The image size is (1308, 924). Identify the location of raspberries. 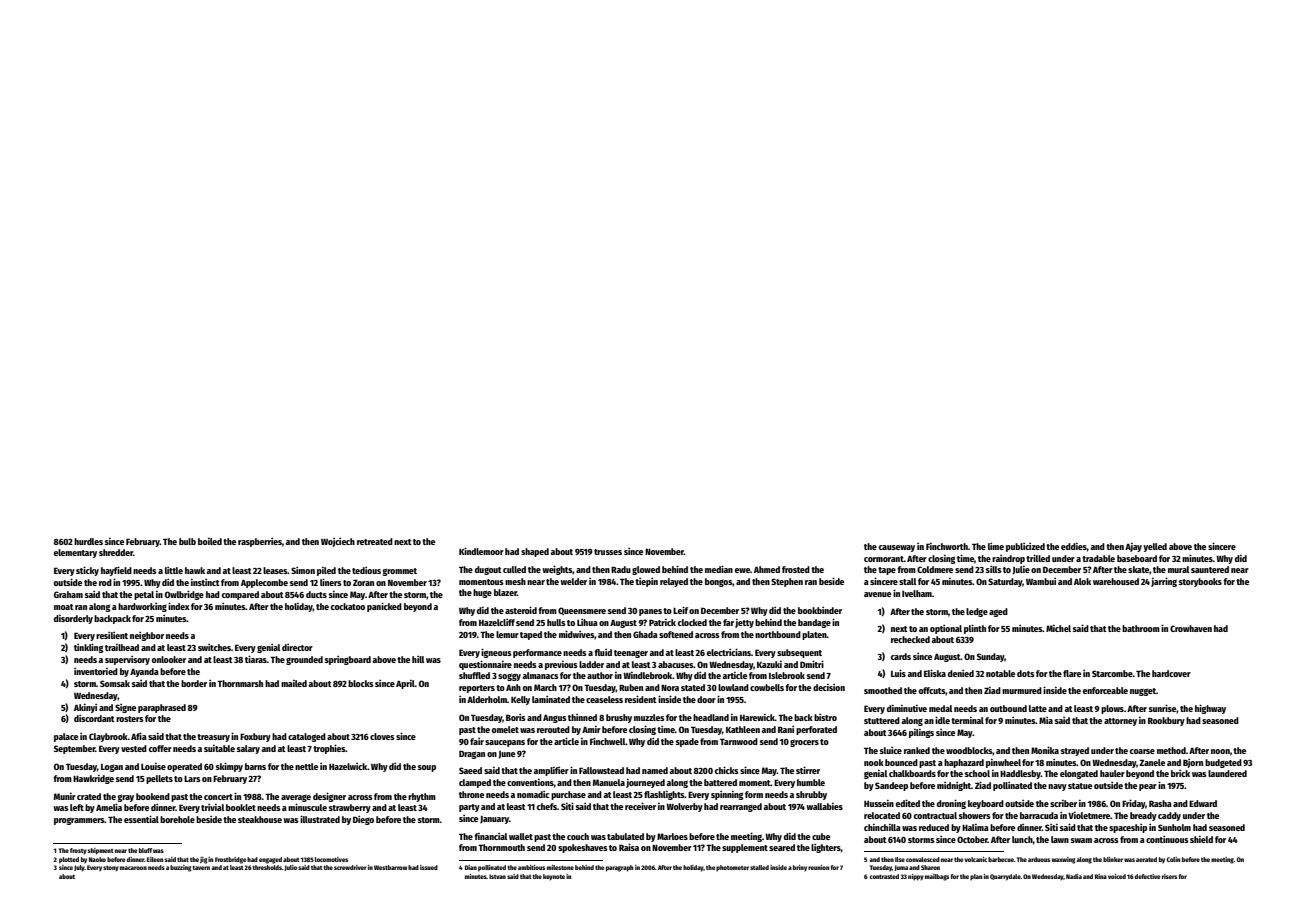
(260, 542).
